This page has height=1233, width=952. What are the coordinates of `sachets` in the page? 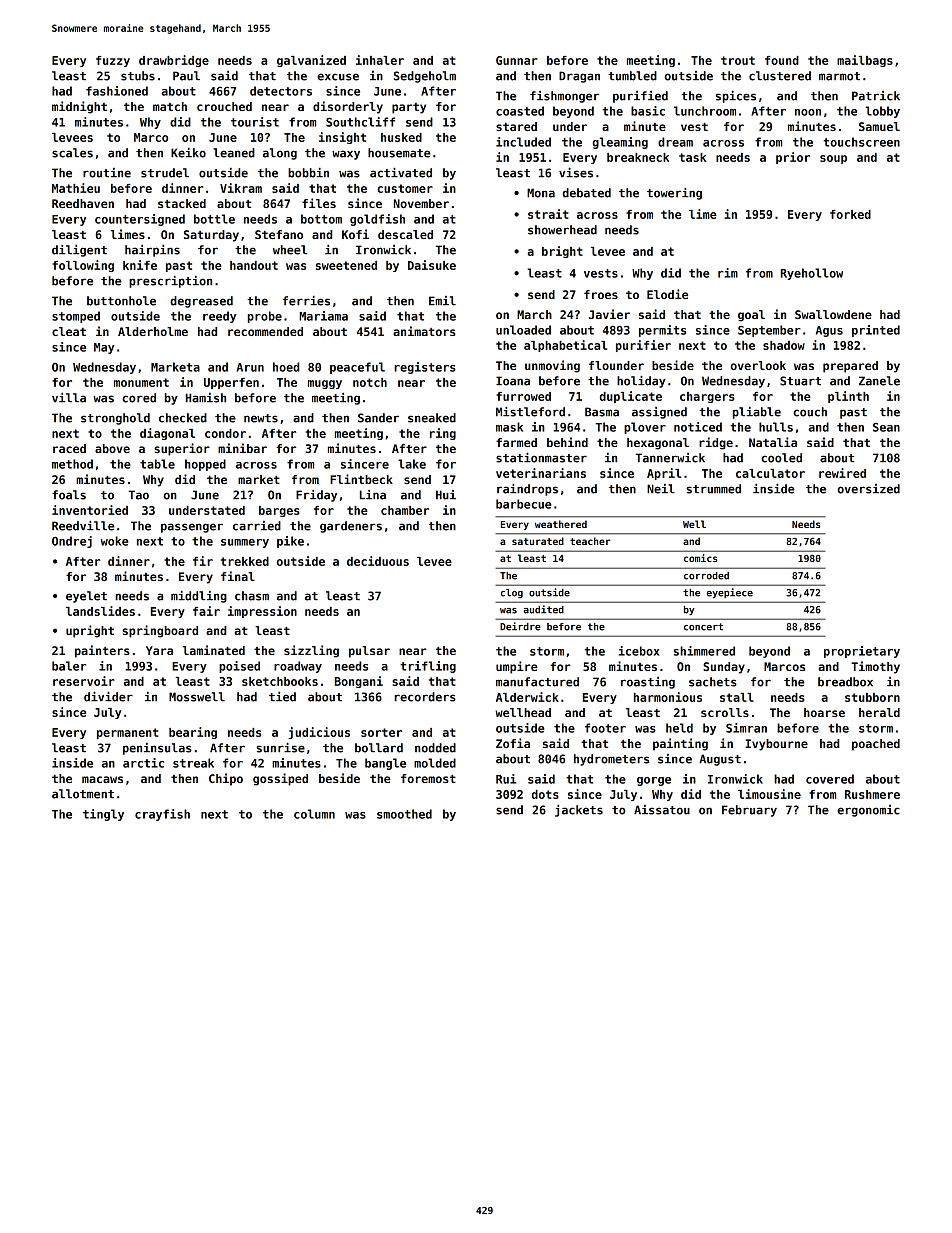 It's located at (713, 682).
